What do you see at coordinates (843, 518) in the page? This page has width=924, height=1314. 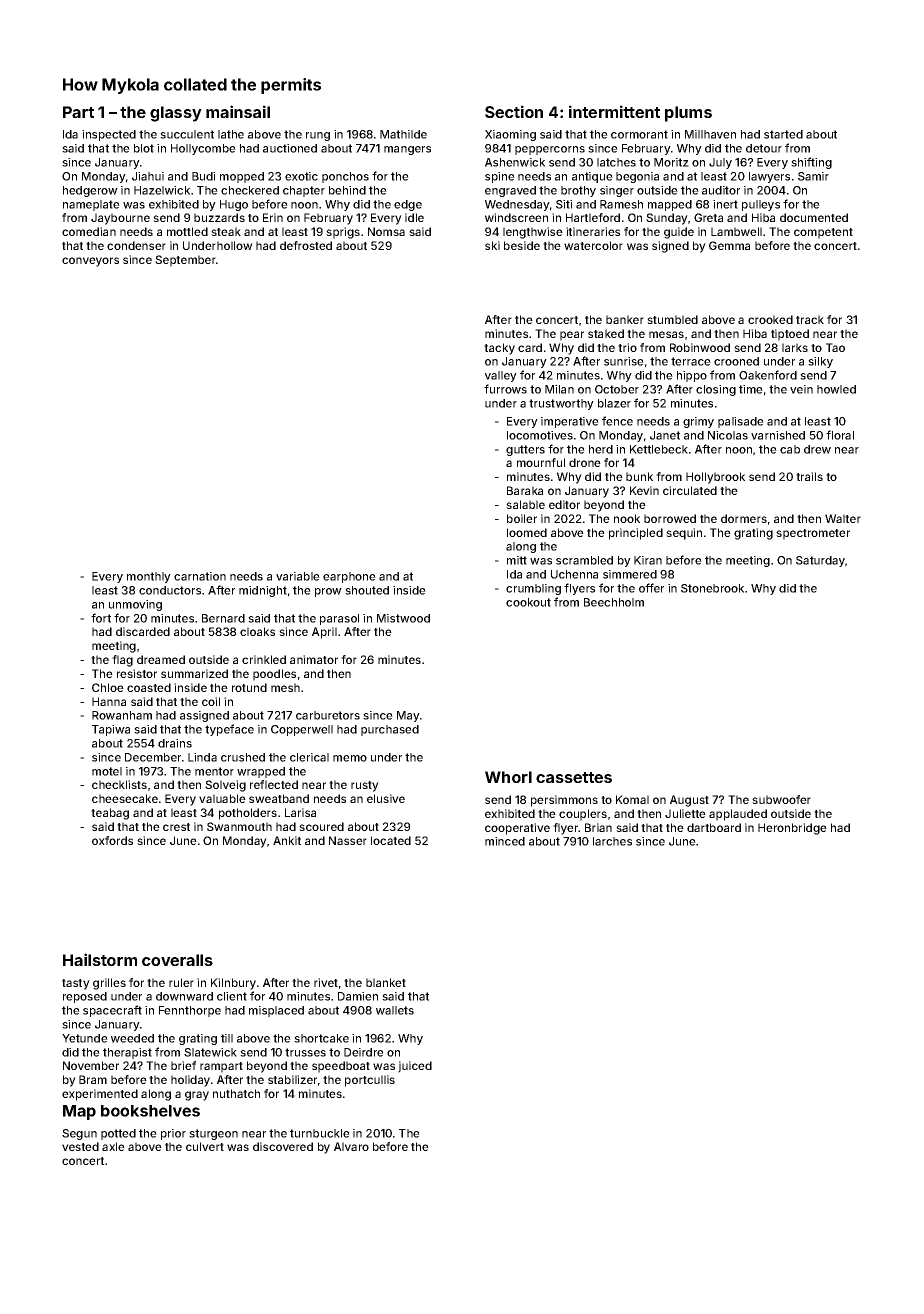 I see `Walter` at bounding box center [843, 518].
